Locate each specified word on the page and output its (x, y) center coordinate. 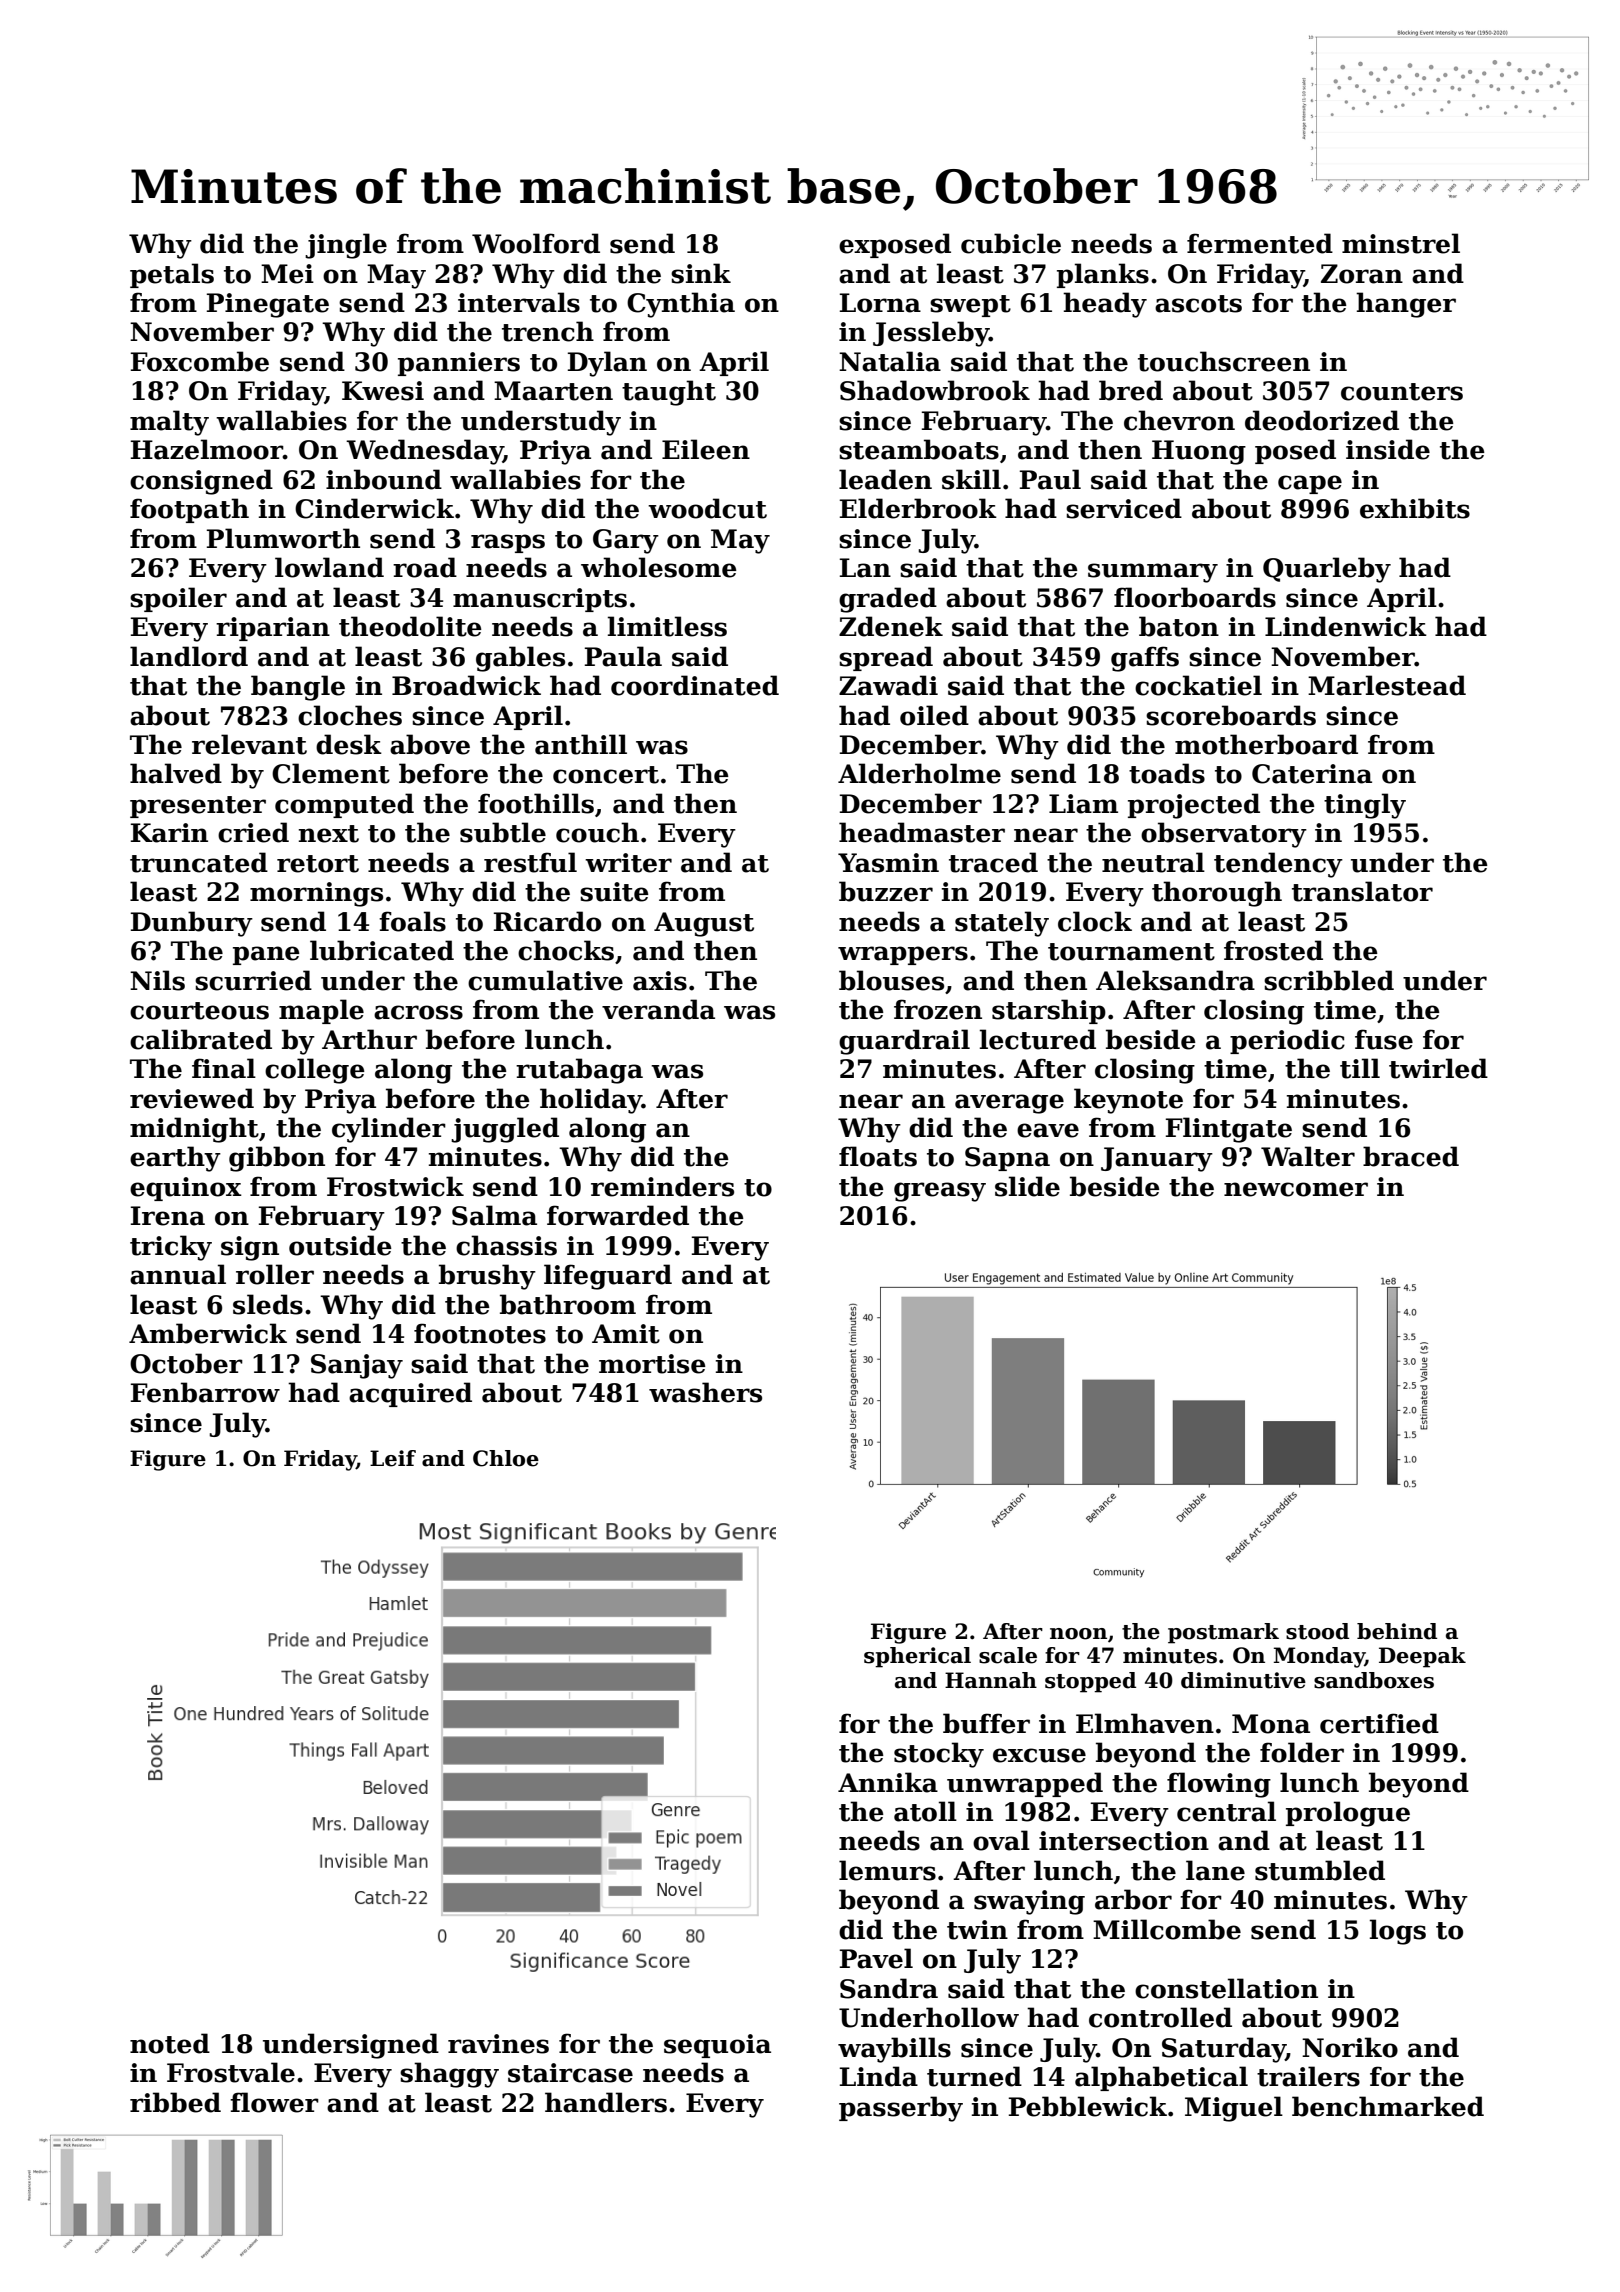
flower (274, 2102)
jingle (346, 246)
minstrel (1401, 243)
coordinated (695, 685)
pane (266, 955)
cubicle (1011, 243)
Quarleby (1327, 570)
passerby (901, 2109)
